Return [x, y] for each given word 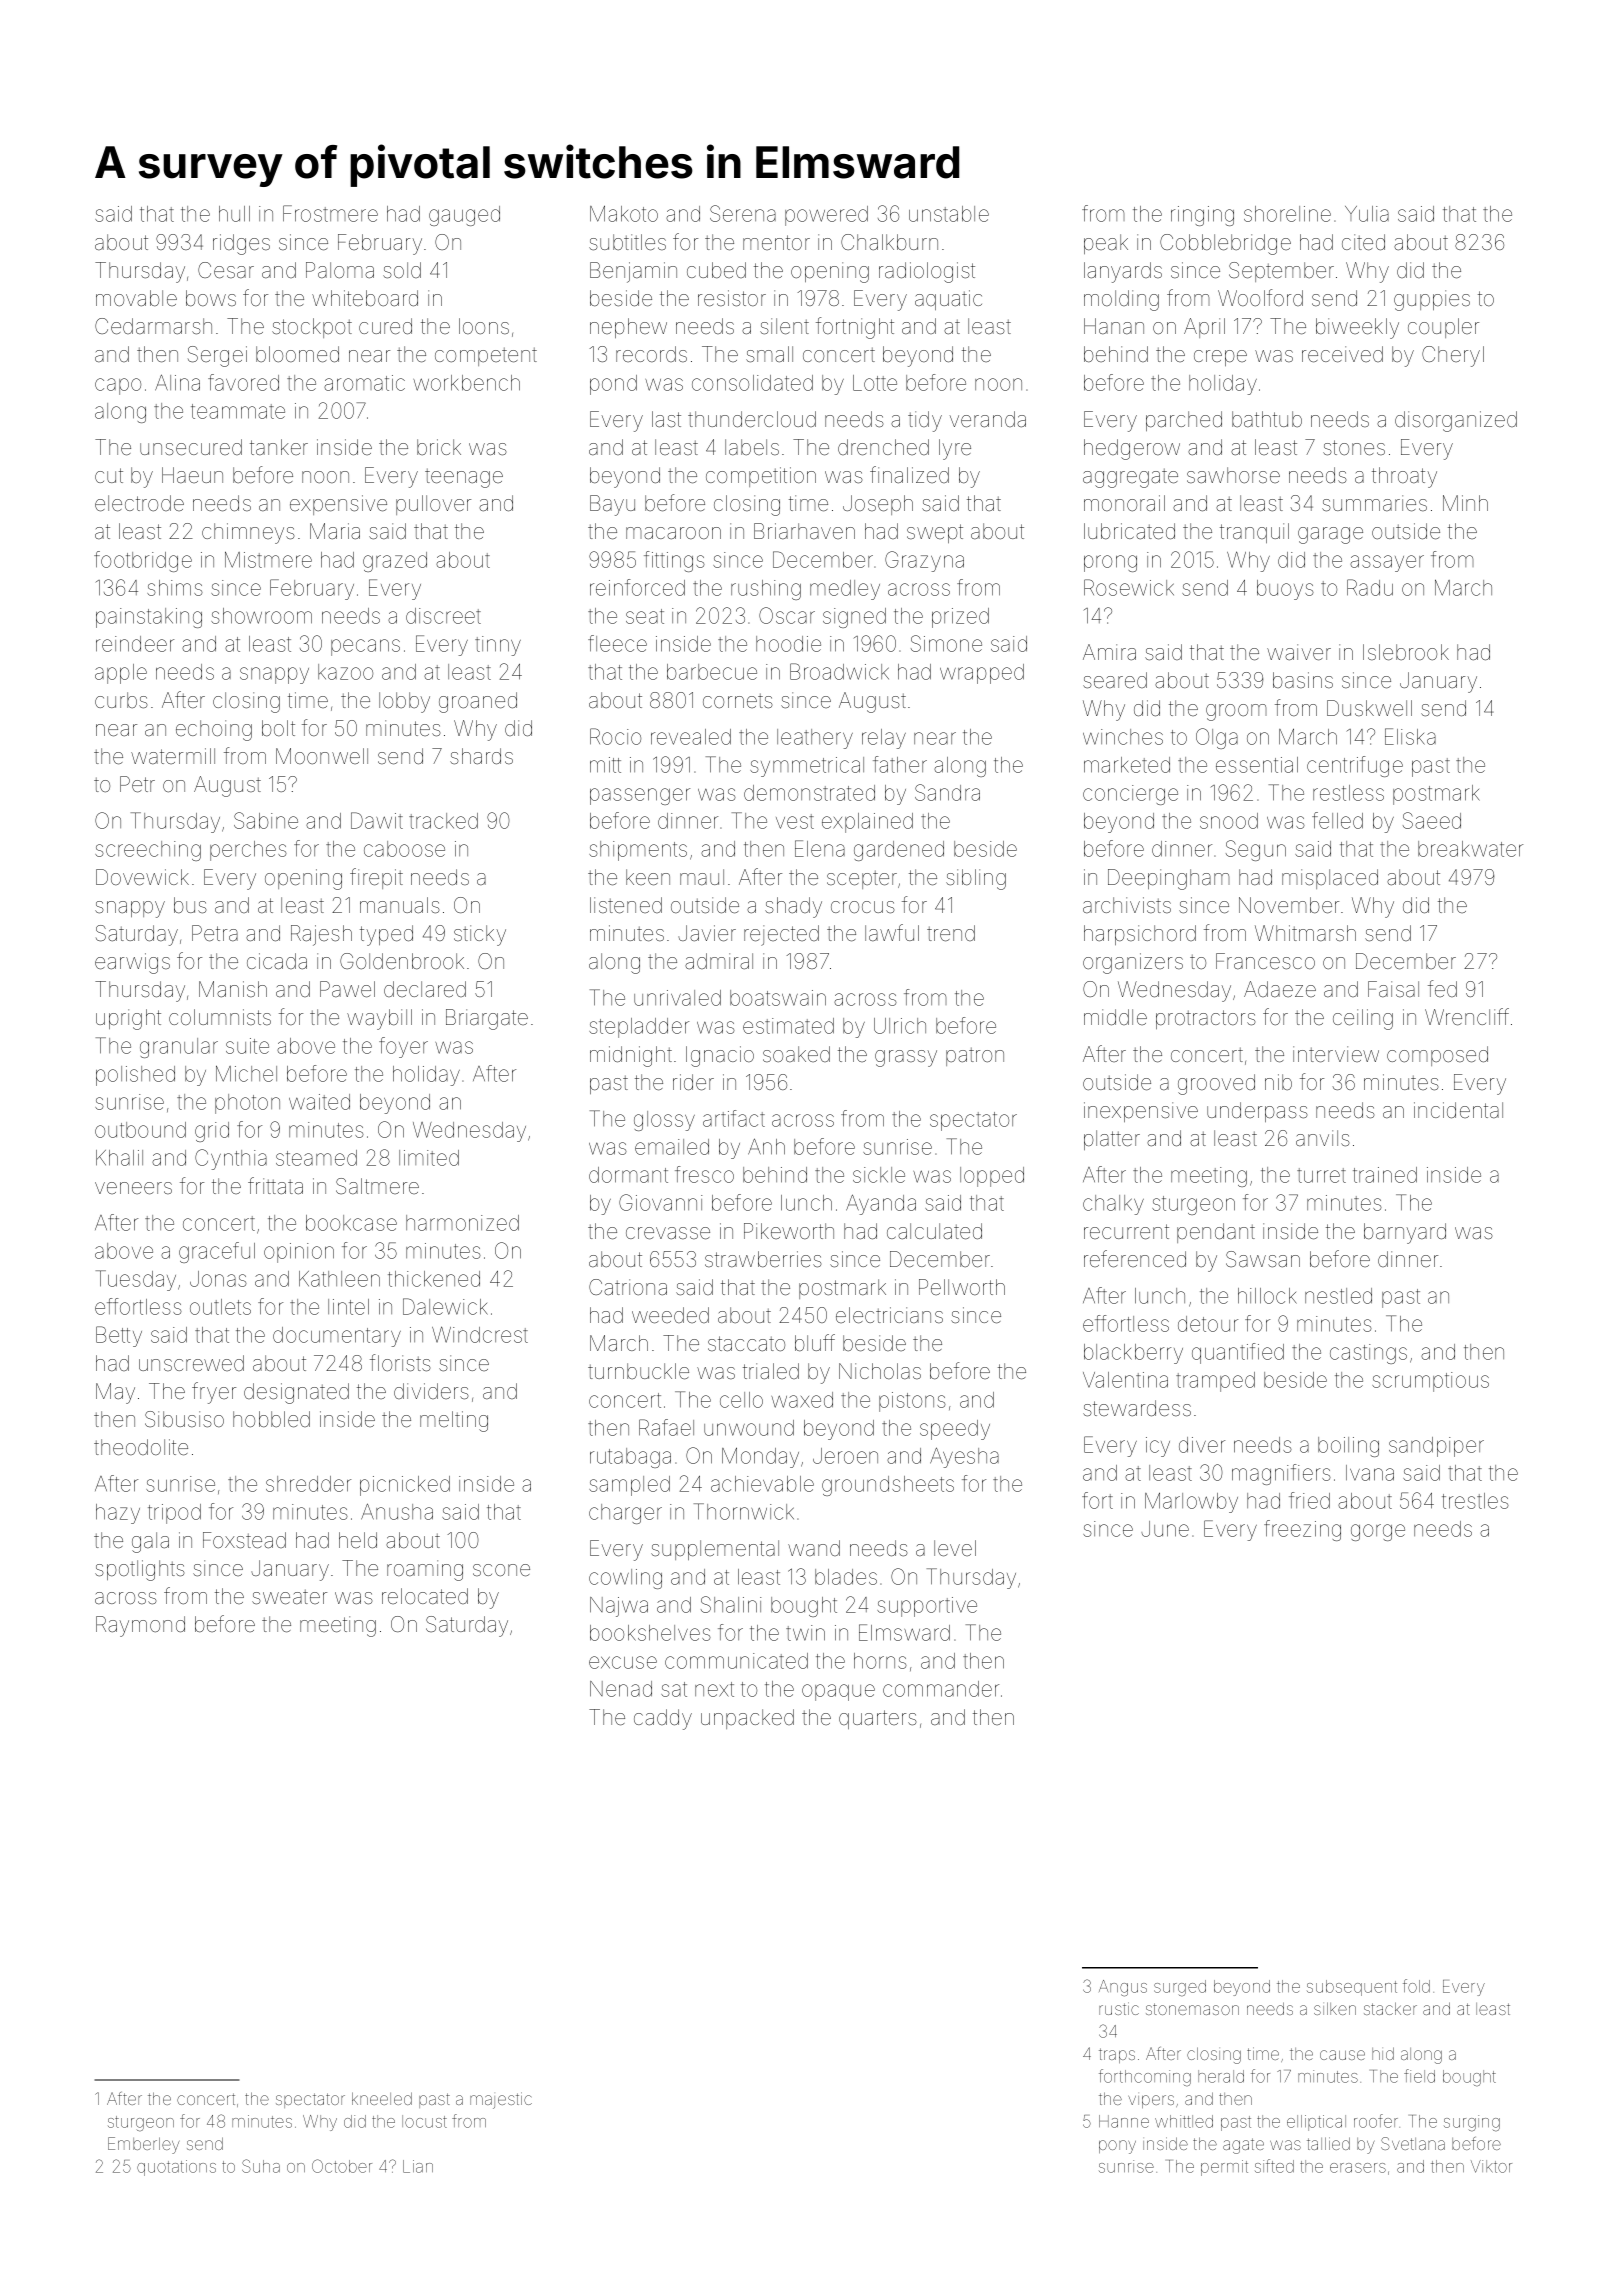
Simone [946, 643]
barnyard [1405, 1233]
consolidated [752, 383]
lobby [404, 702]
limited [429, 1158]
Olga [1217, 738]
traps [1117, 2055]
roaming [425, 1570]
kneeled [382, 2098]
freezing [1302, 1530]
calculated [934, 1231]
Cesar [226, 270]
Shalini [731, 1604]
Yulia [1367, 214]
